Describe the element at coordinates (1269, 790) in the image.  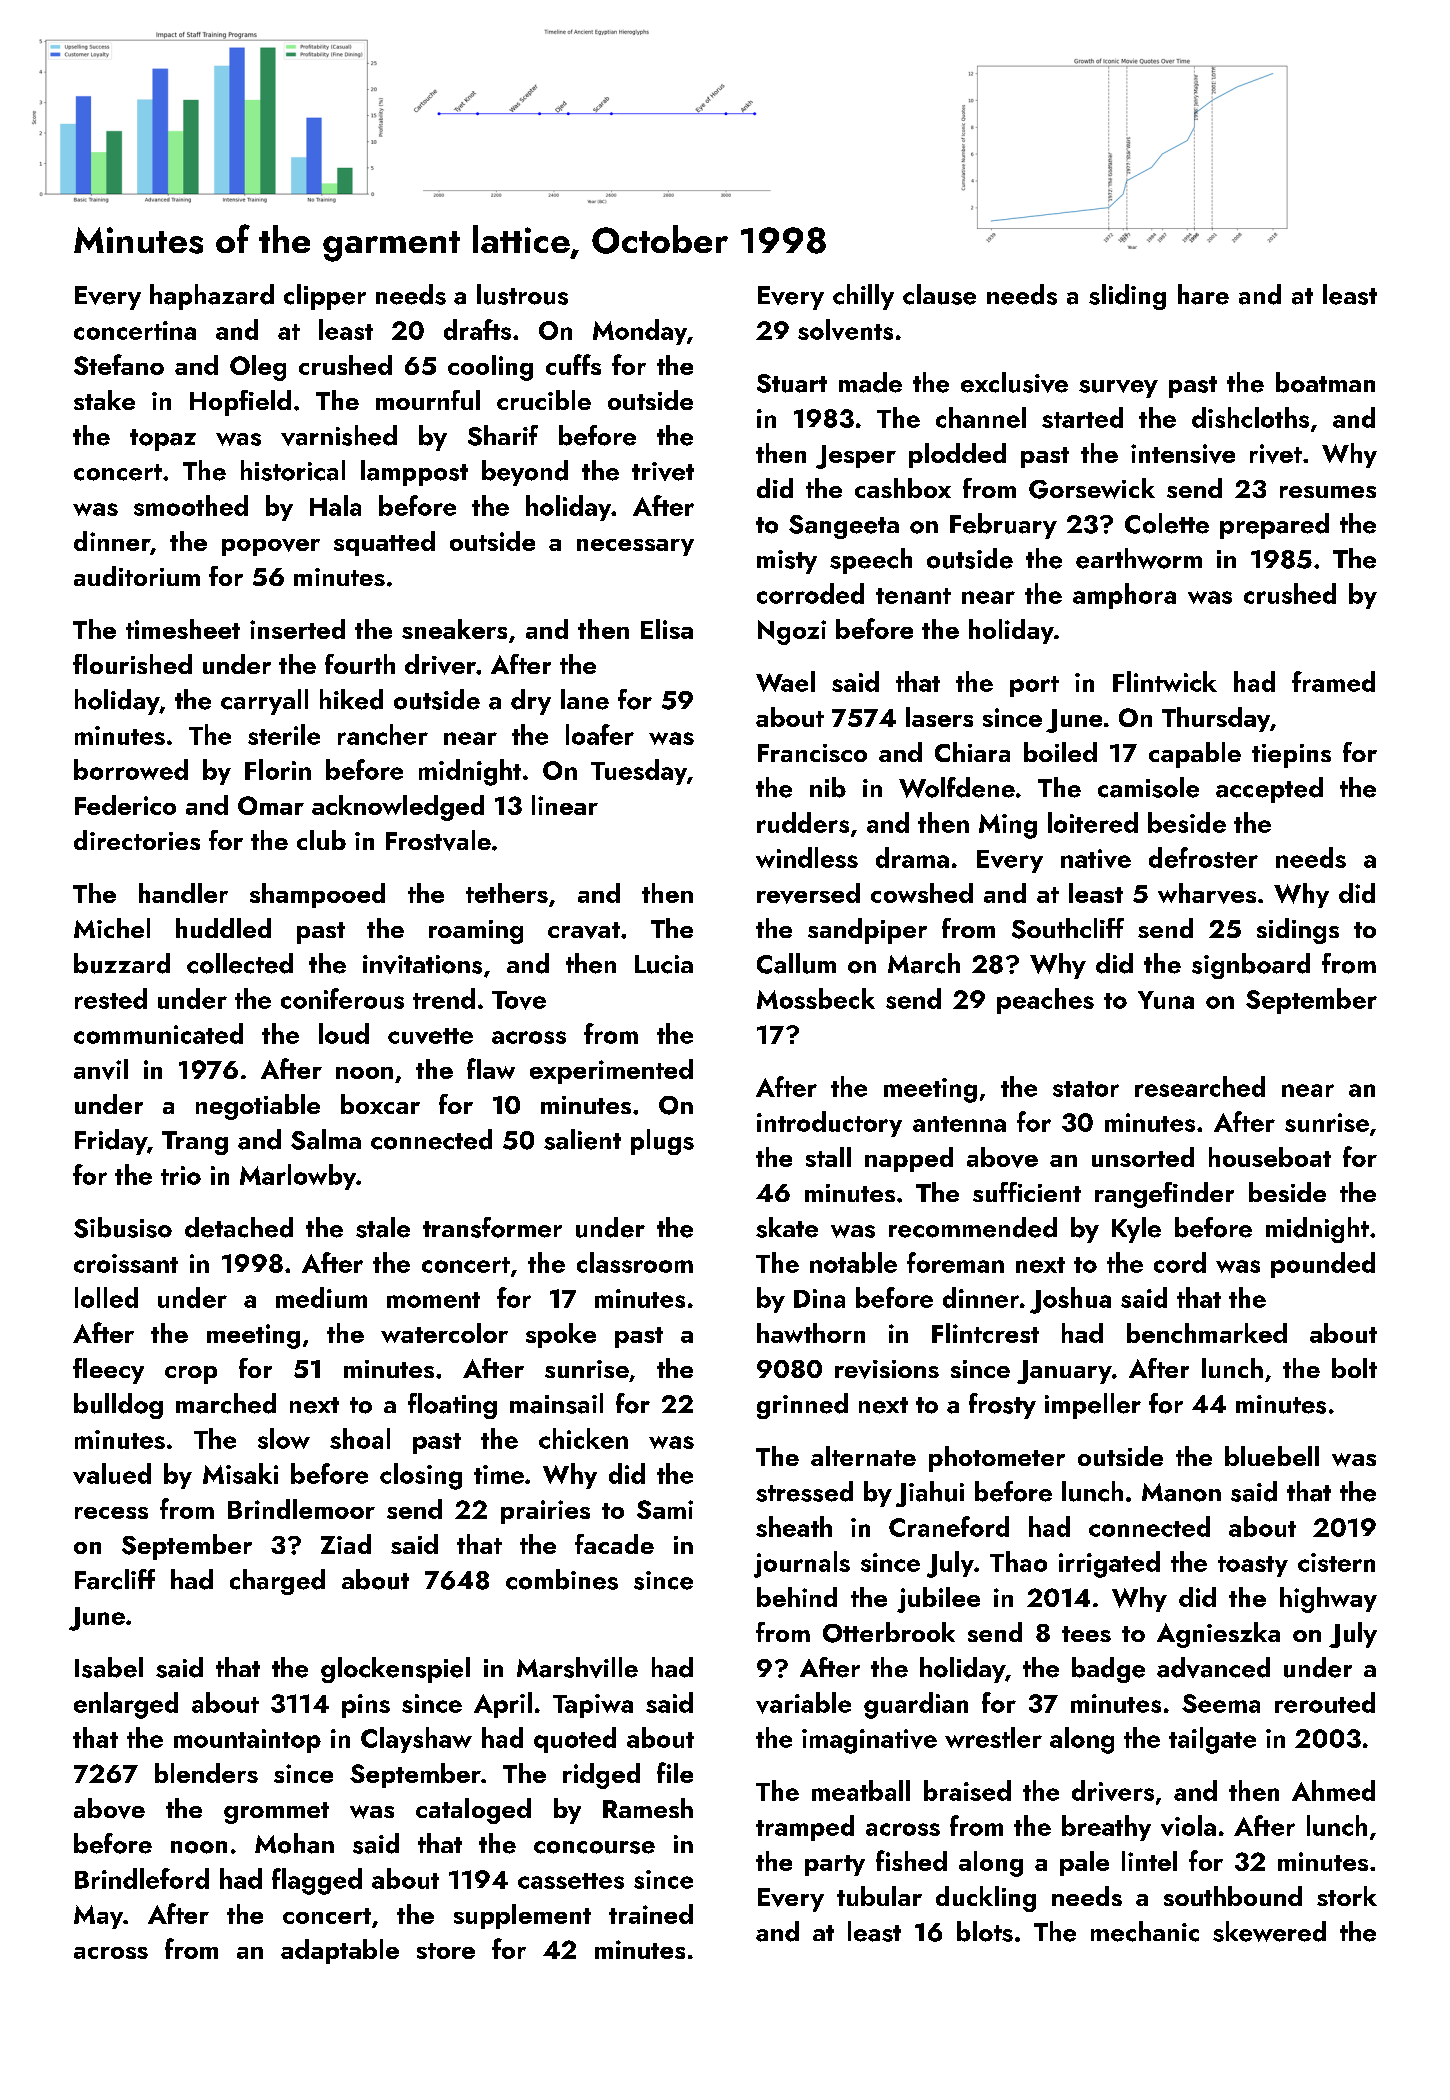
I see `accepted` at that location.
